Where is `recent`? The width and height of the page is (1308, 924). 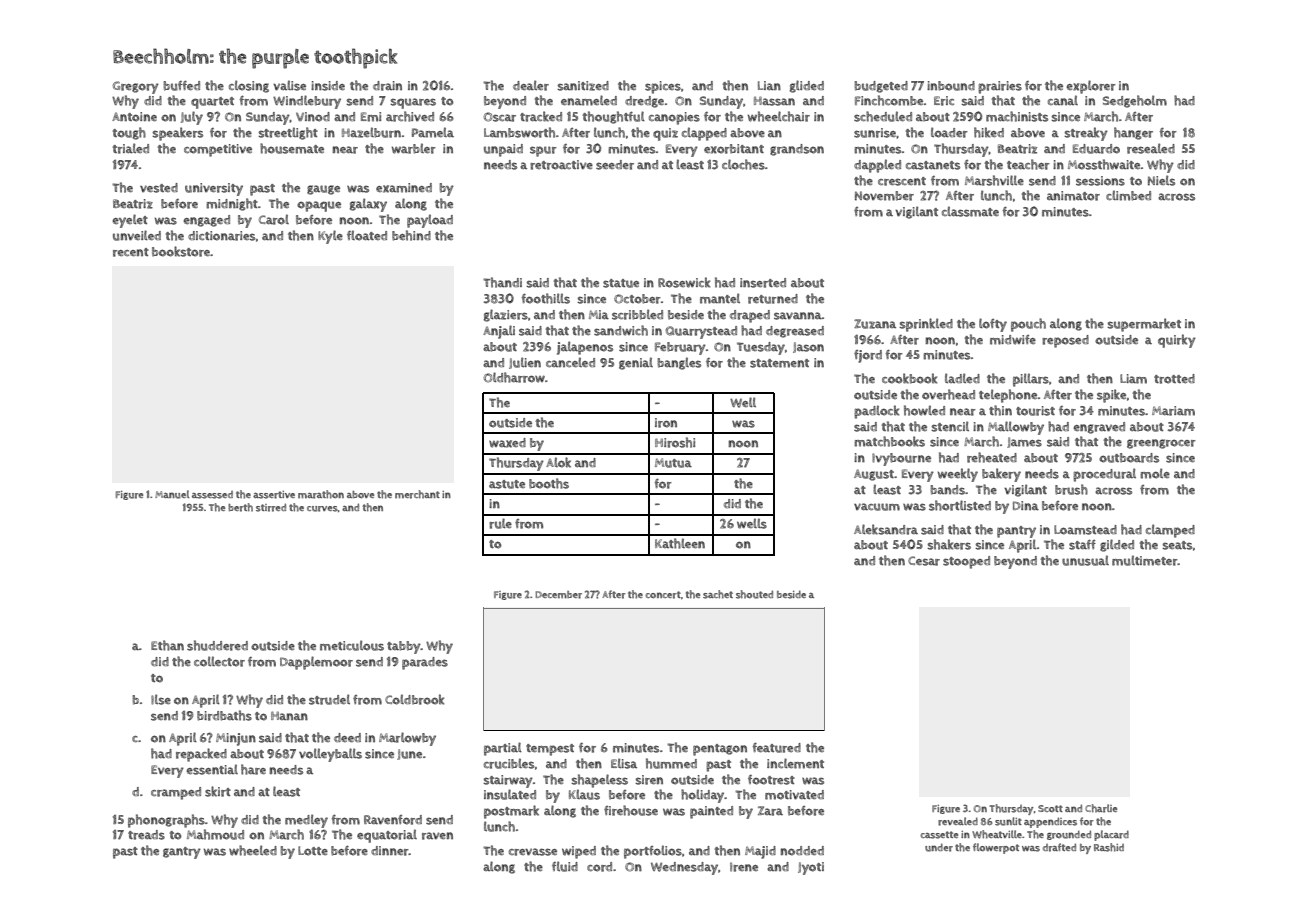 recent is located at coordinates (131, 252).
